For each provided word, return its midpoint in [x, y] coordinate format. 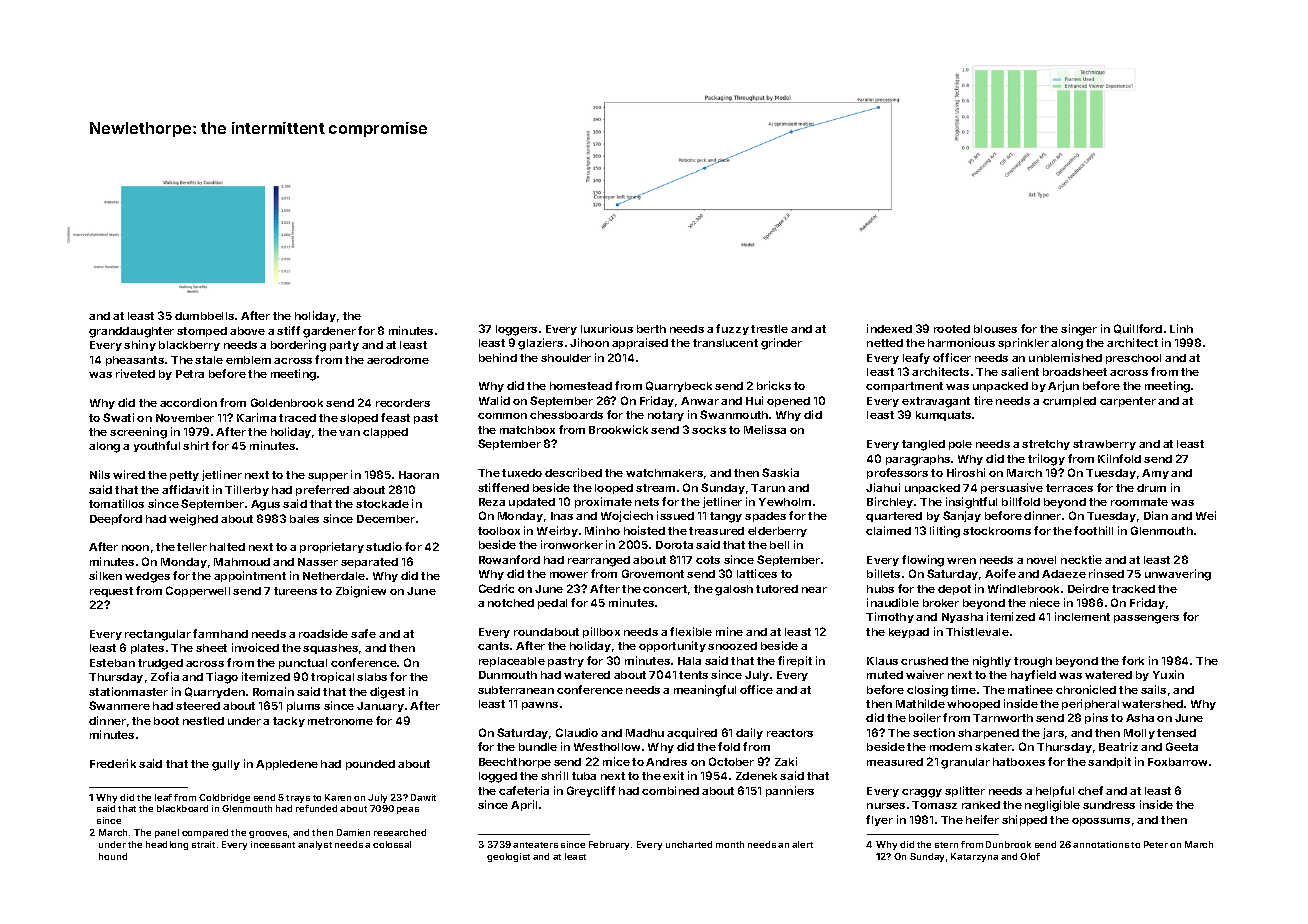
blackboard [182, 808]
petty [184, 476]
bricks [774, 385]
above [247, 331]
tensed [1176, 733]
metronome [340, 721]
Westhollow [607, 747]
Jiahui [883, 487]
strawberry [1104, 445]
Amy [1155, 474]
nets [647, 502]
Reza [492, 502]
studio [384, 546]
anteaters [535, 845]
